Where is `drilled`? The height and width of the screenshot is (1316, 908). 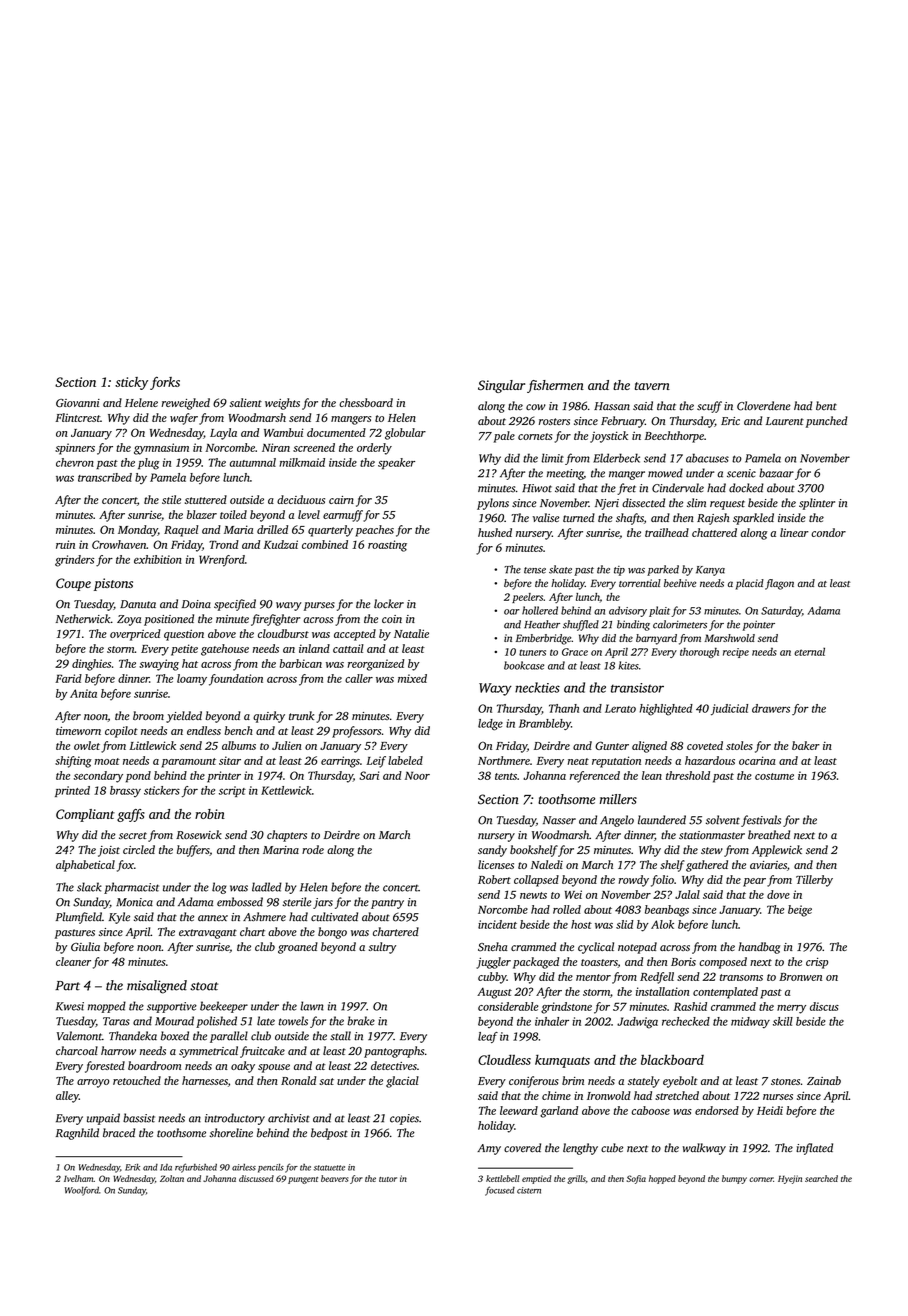 drilled is located at coordinates (272, 529).
